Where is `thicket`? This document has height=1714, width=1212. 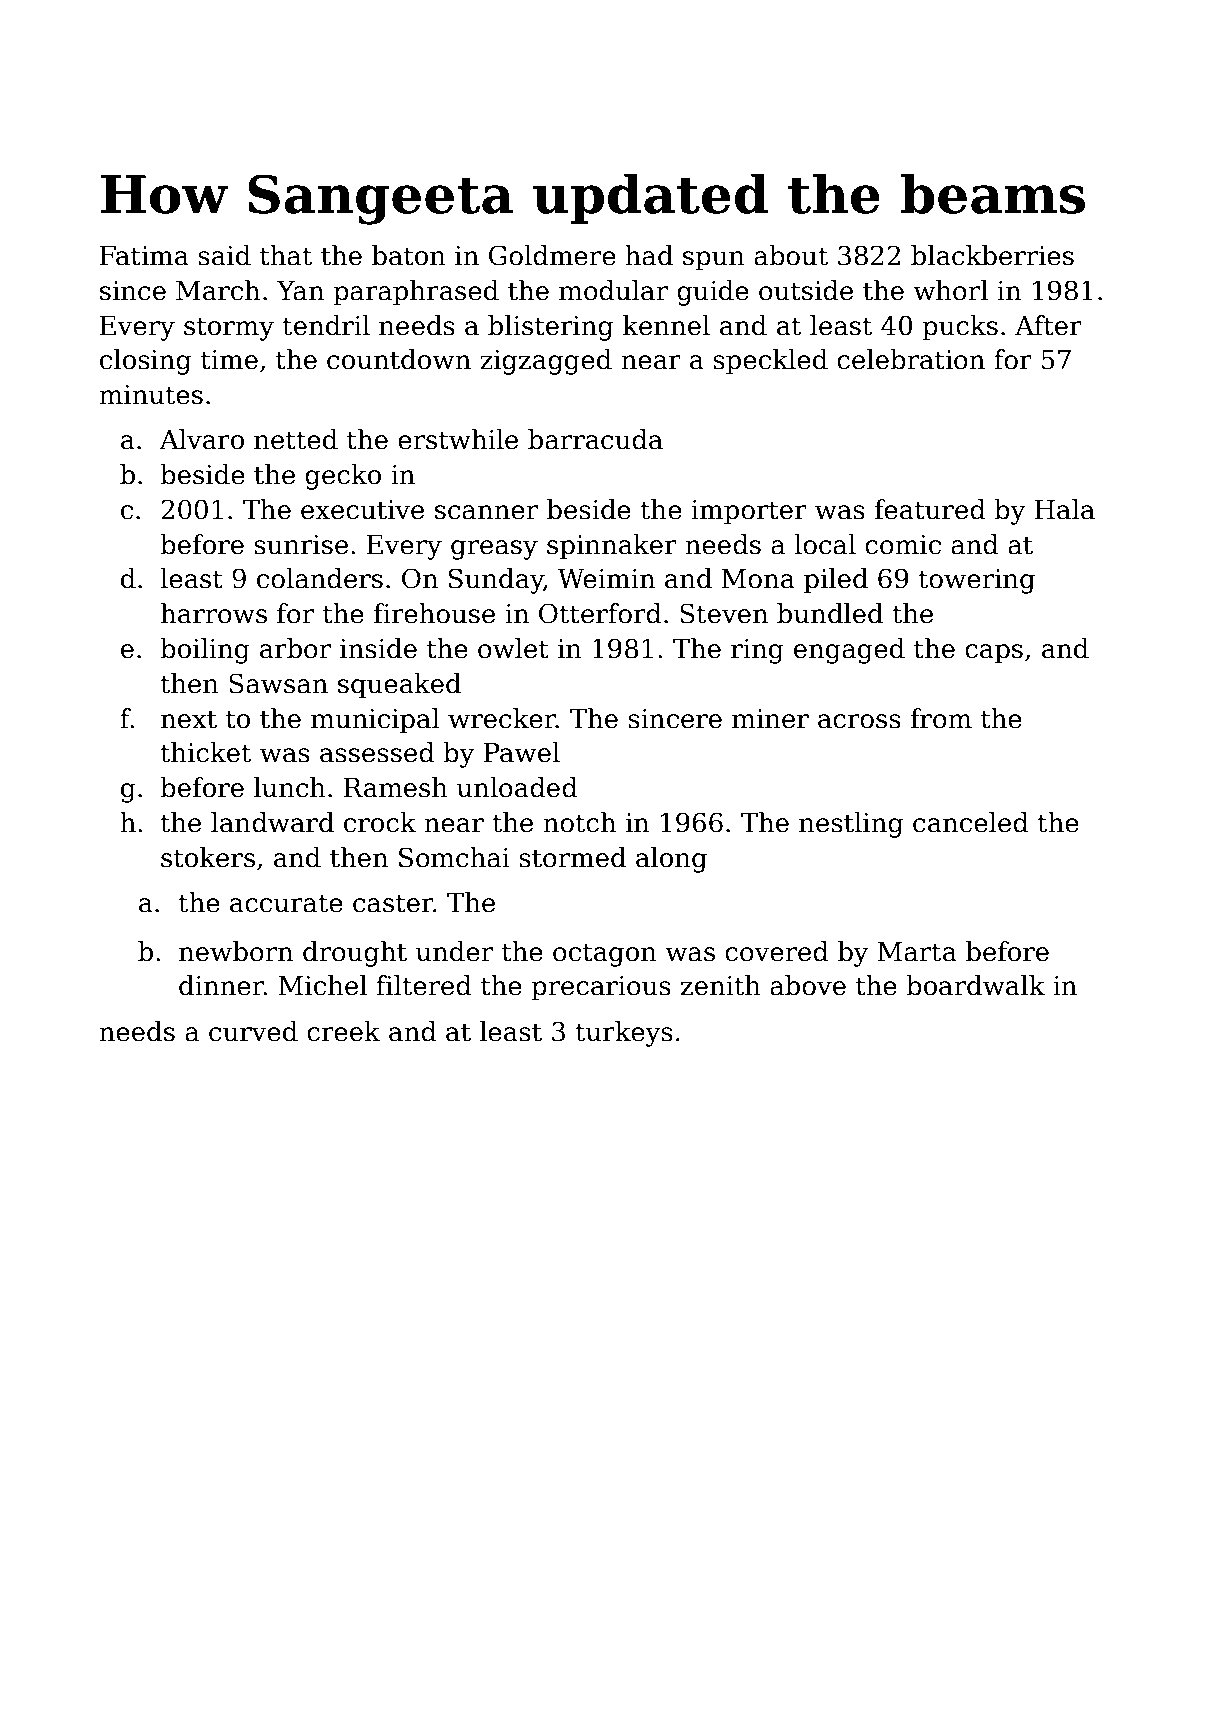
thicket is located at coordinates (205, 752).
